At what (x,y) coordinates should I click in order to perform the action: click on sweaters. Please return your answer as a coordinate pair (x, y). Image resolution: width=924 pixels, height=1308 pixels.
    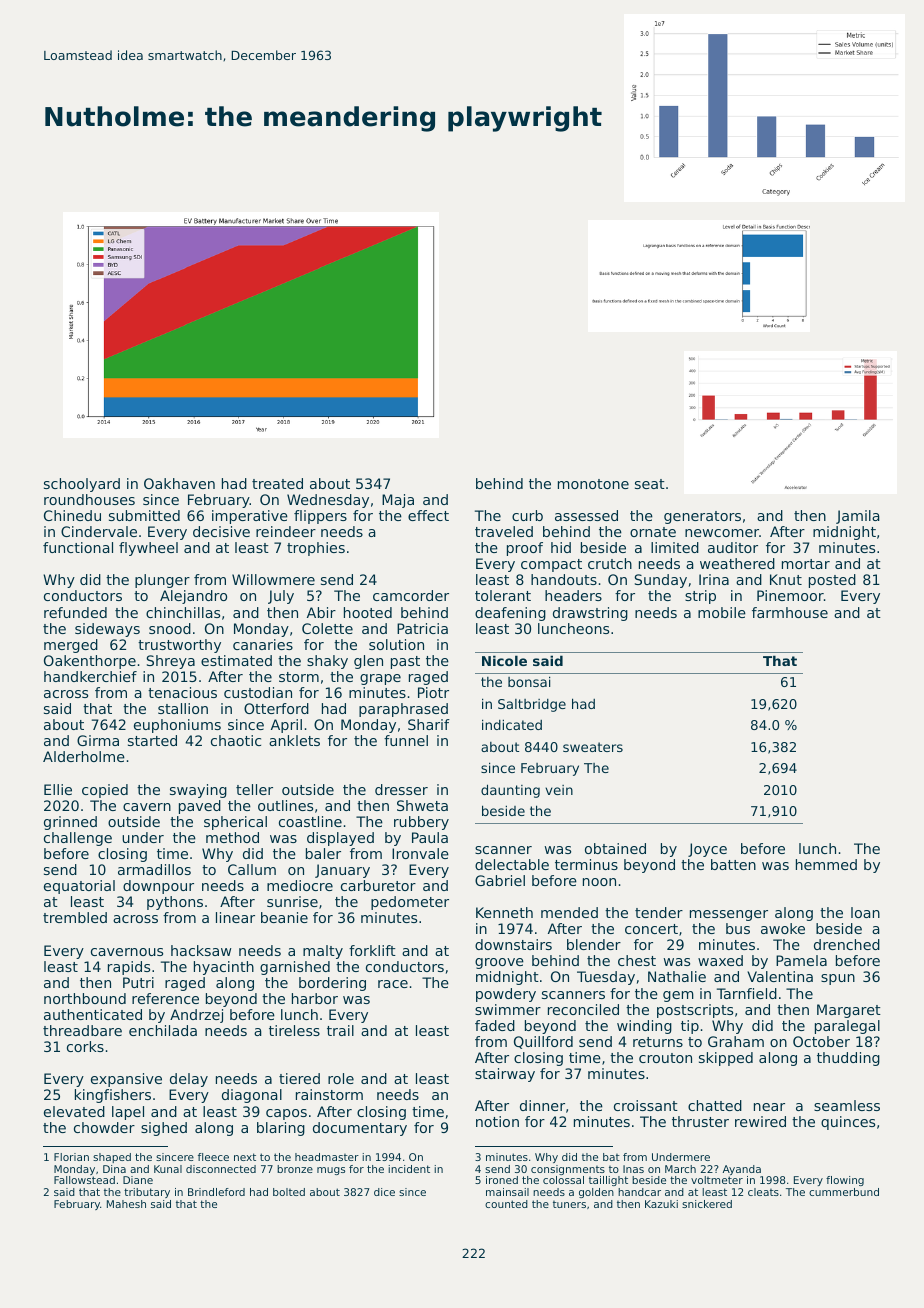
    Looking at the image, I should click on (593, 747).
